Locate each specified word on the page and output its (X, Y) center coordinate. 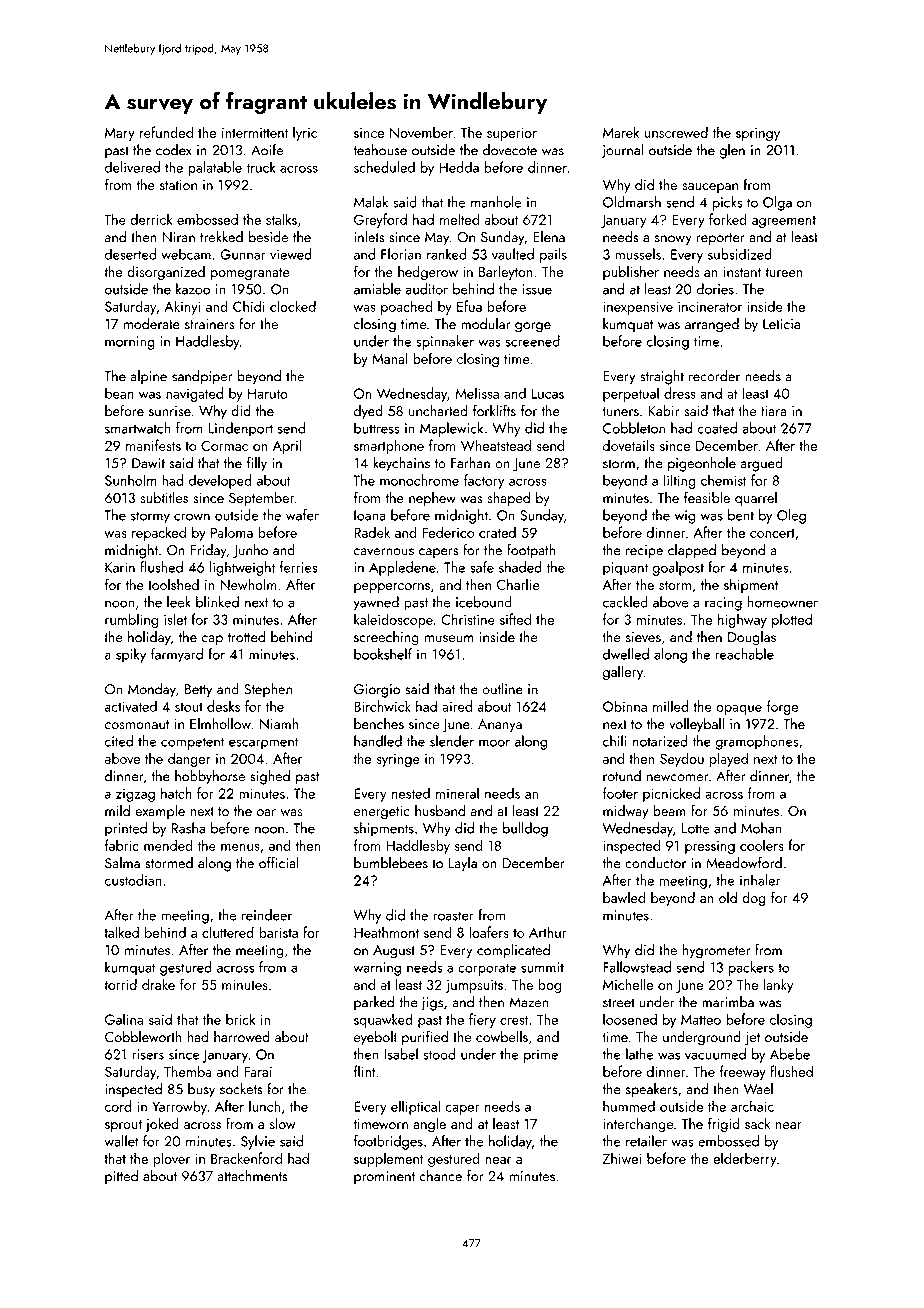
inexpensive (638, 308)
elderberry (745, 1159)
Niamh (279, 724)
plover (171, 1159)
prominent (384, 1177)
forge (782, 707)
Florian (401, 254)
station (178, 185)
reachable (745, 654)
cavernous (384, 552)
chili (615, 741)
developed (220, 481)
